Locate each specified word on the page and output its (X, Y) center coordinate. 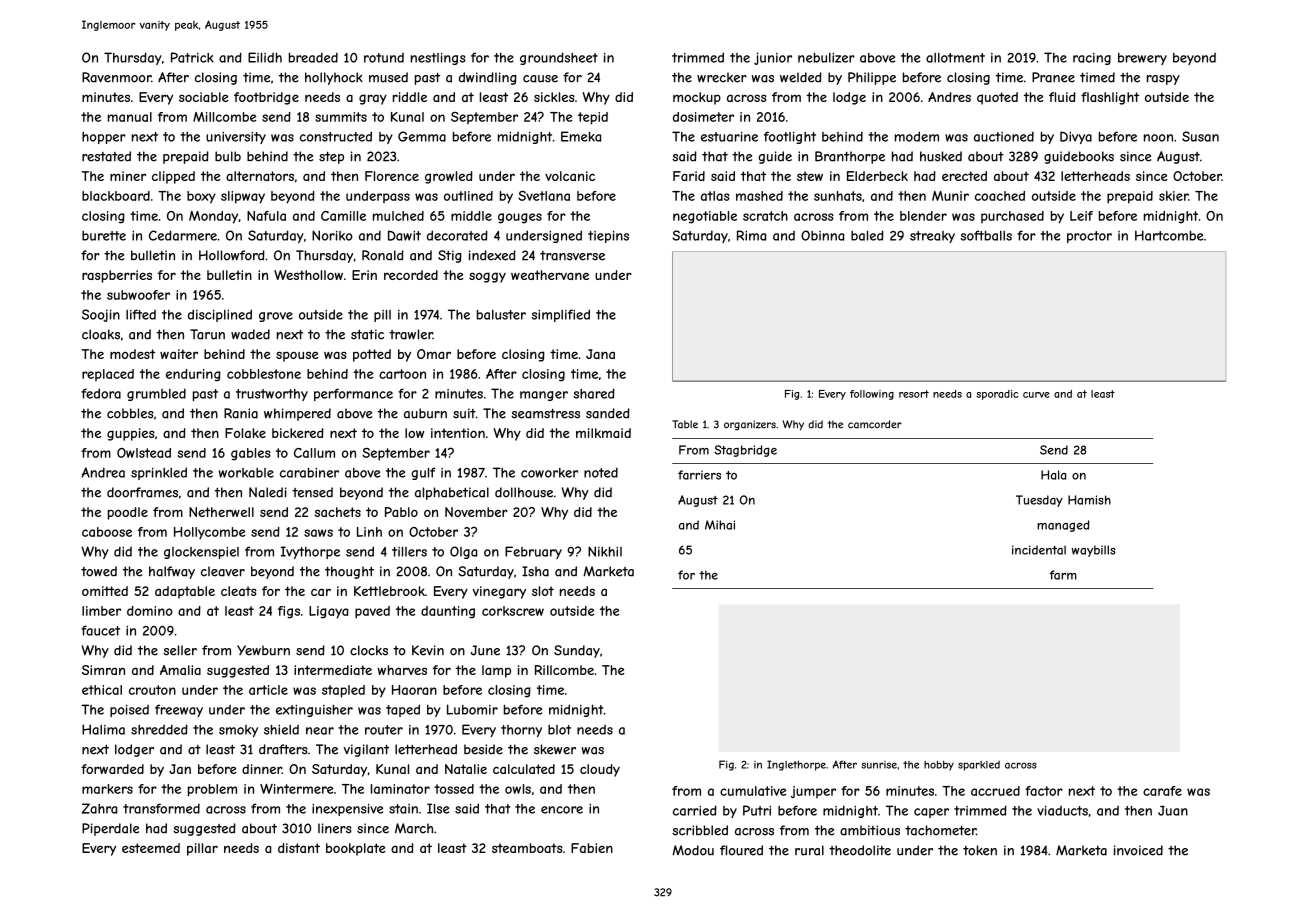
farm (1063, 575)
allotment (955, 58)
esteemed (151, 848)
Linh (369, 532)
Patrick (192, 57)
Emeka (581, 136)
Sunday (577, 651)
